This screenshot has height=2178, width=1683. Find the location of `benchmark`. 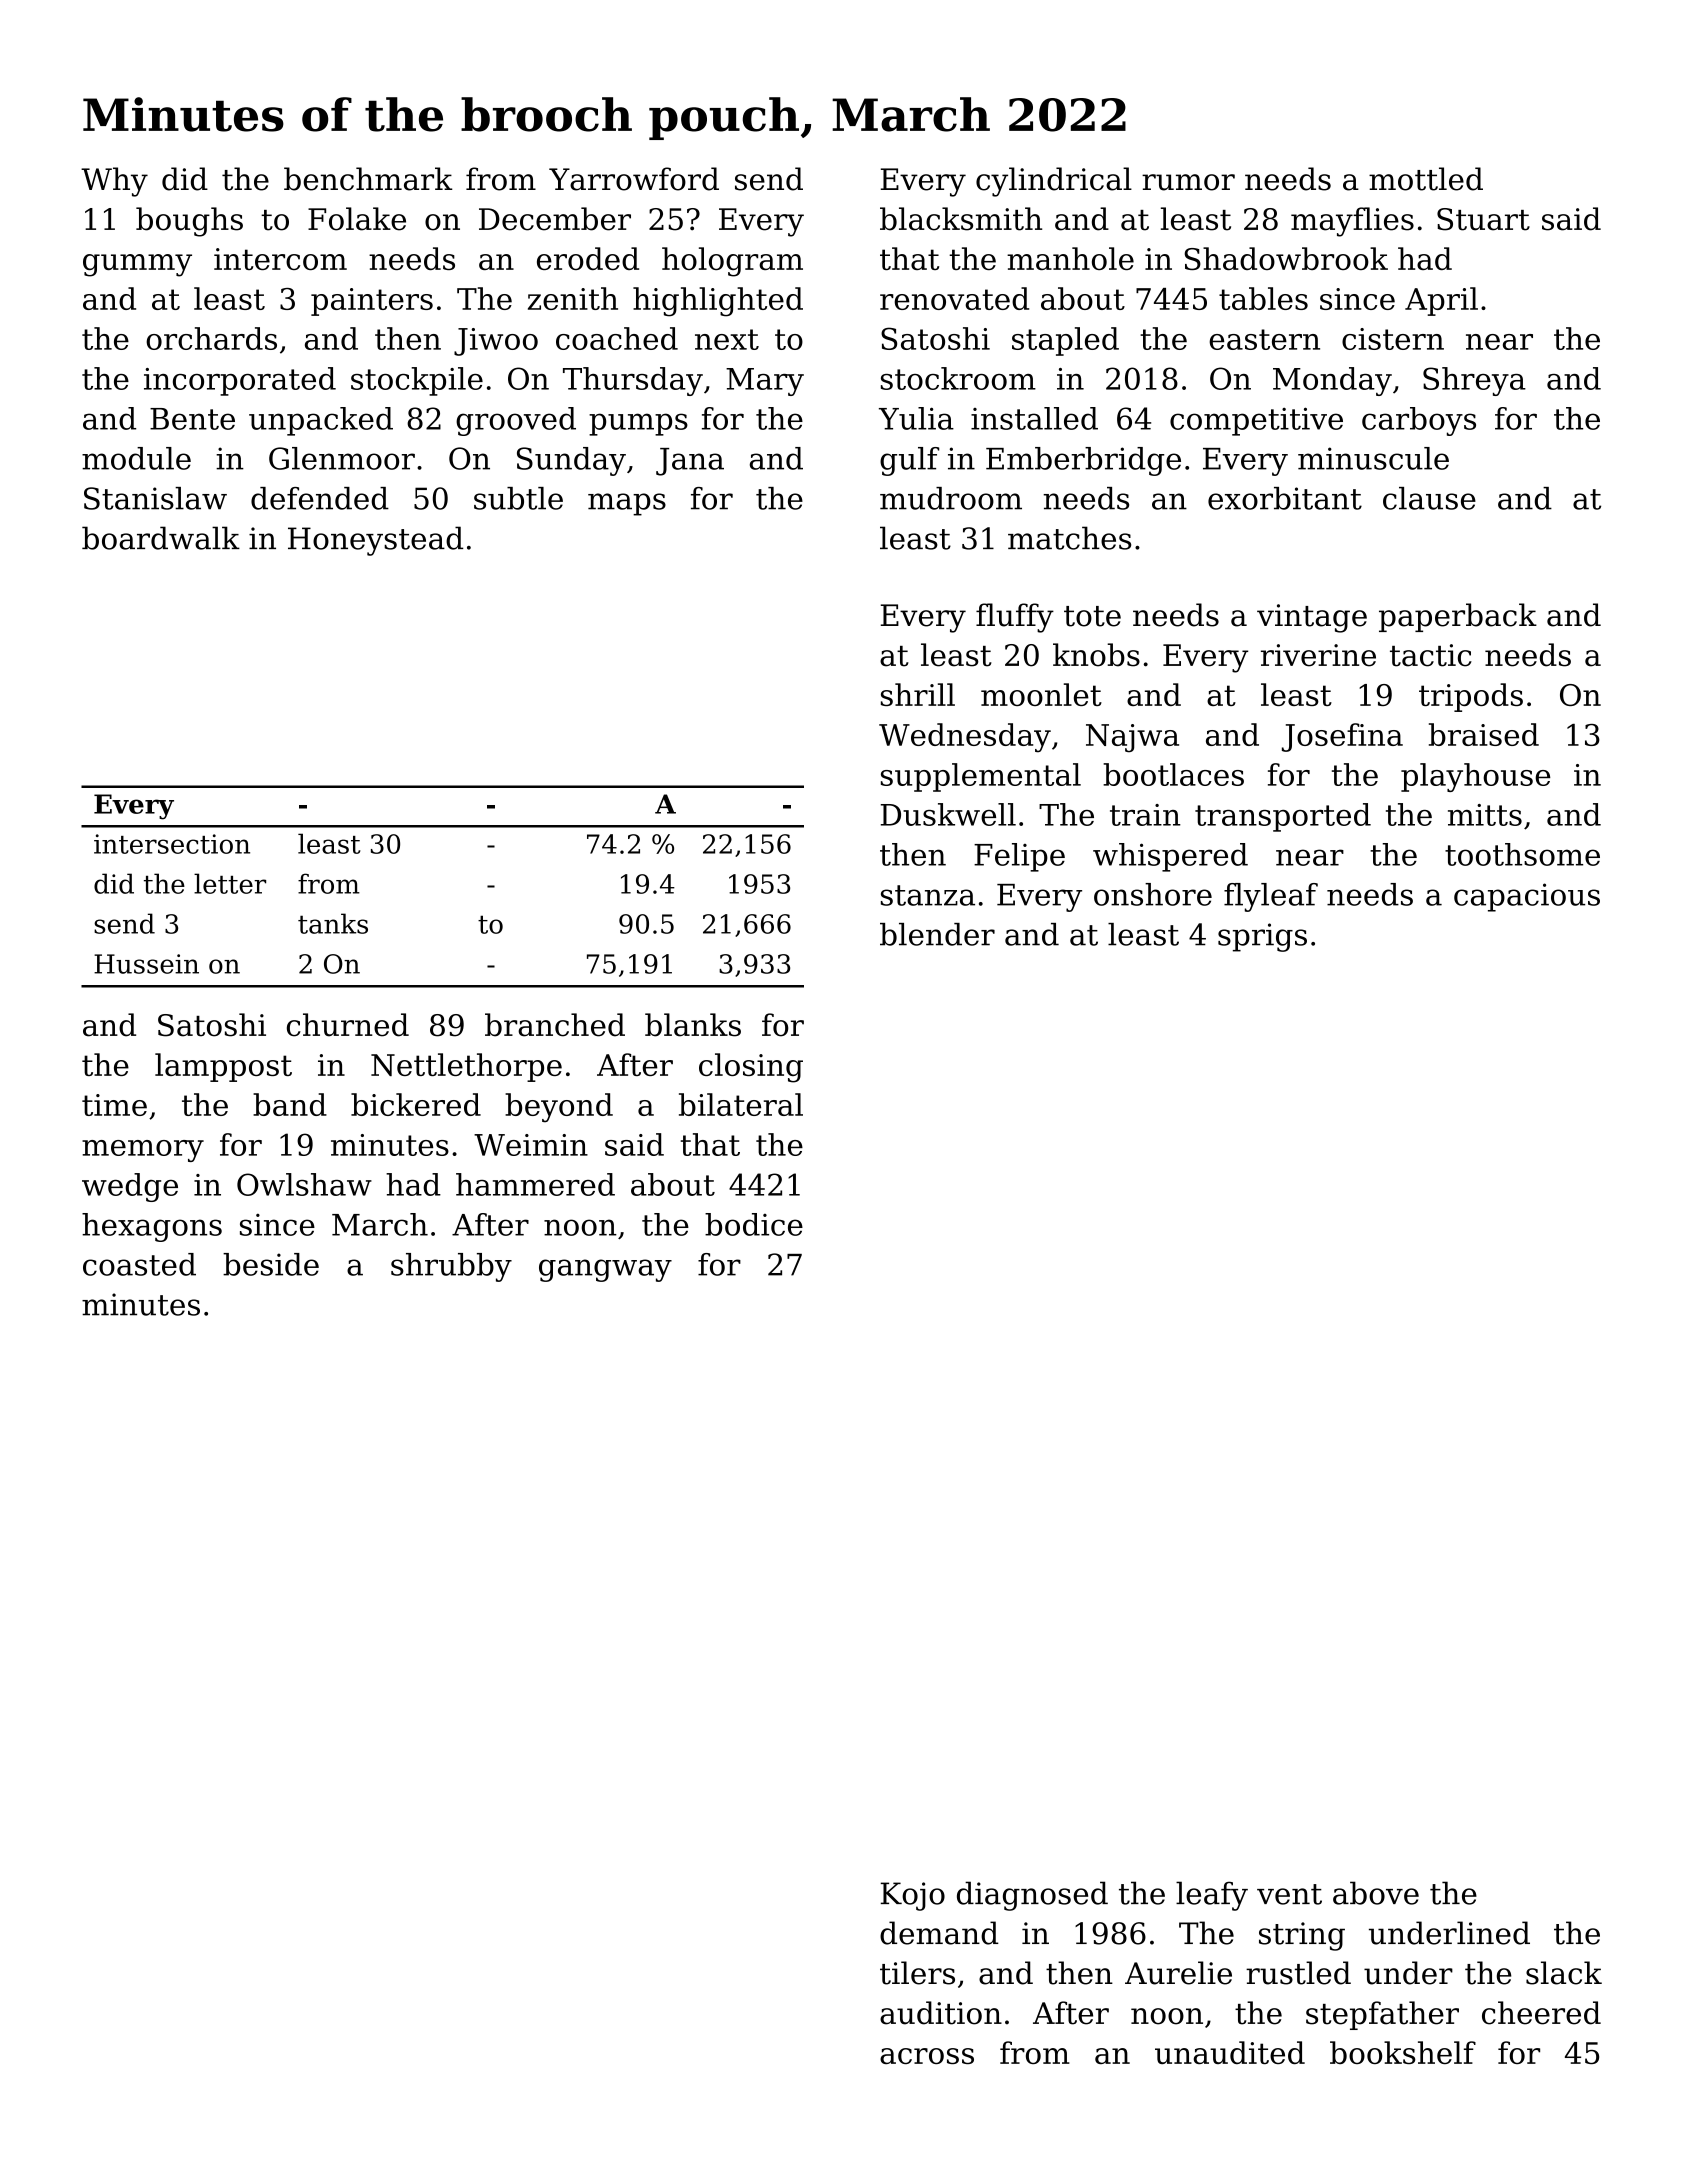

benchmark is located at coordinates (368, 179).
